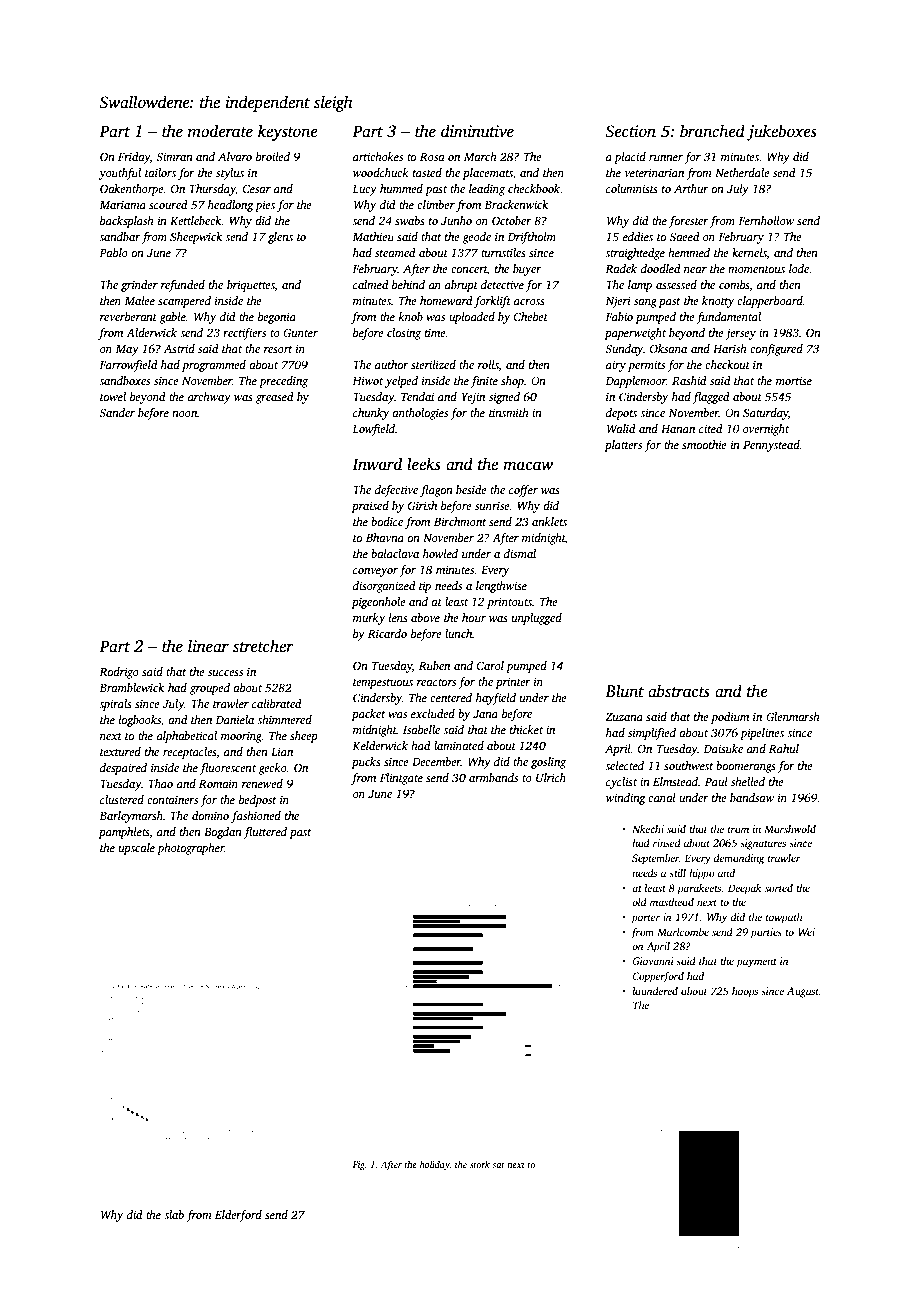  Describe the element at coordinates (493, 777) in the document. I see `armbands` at that location.
